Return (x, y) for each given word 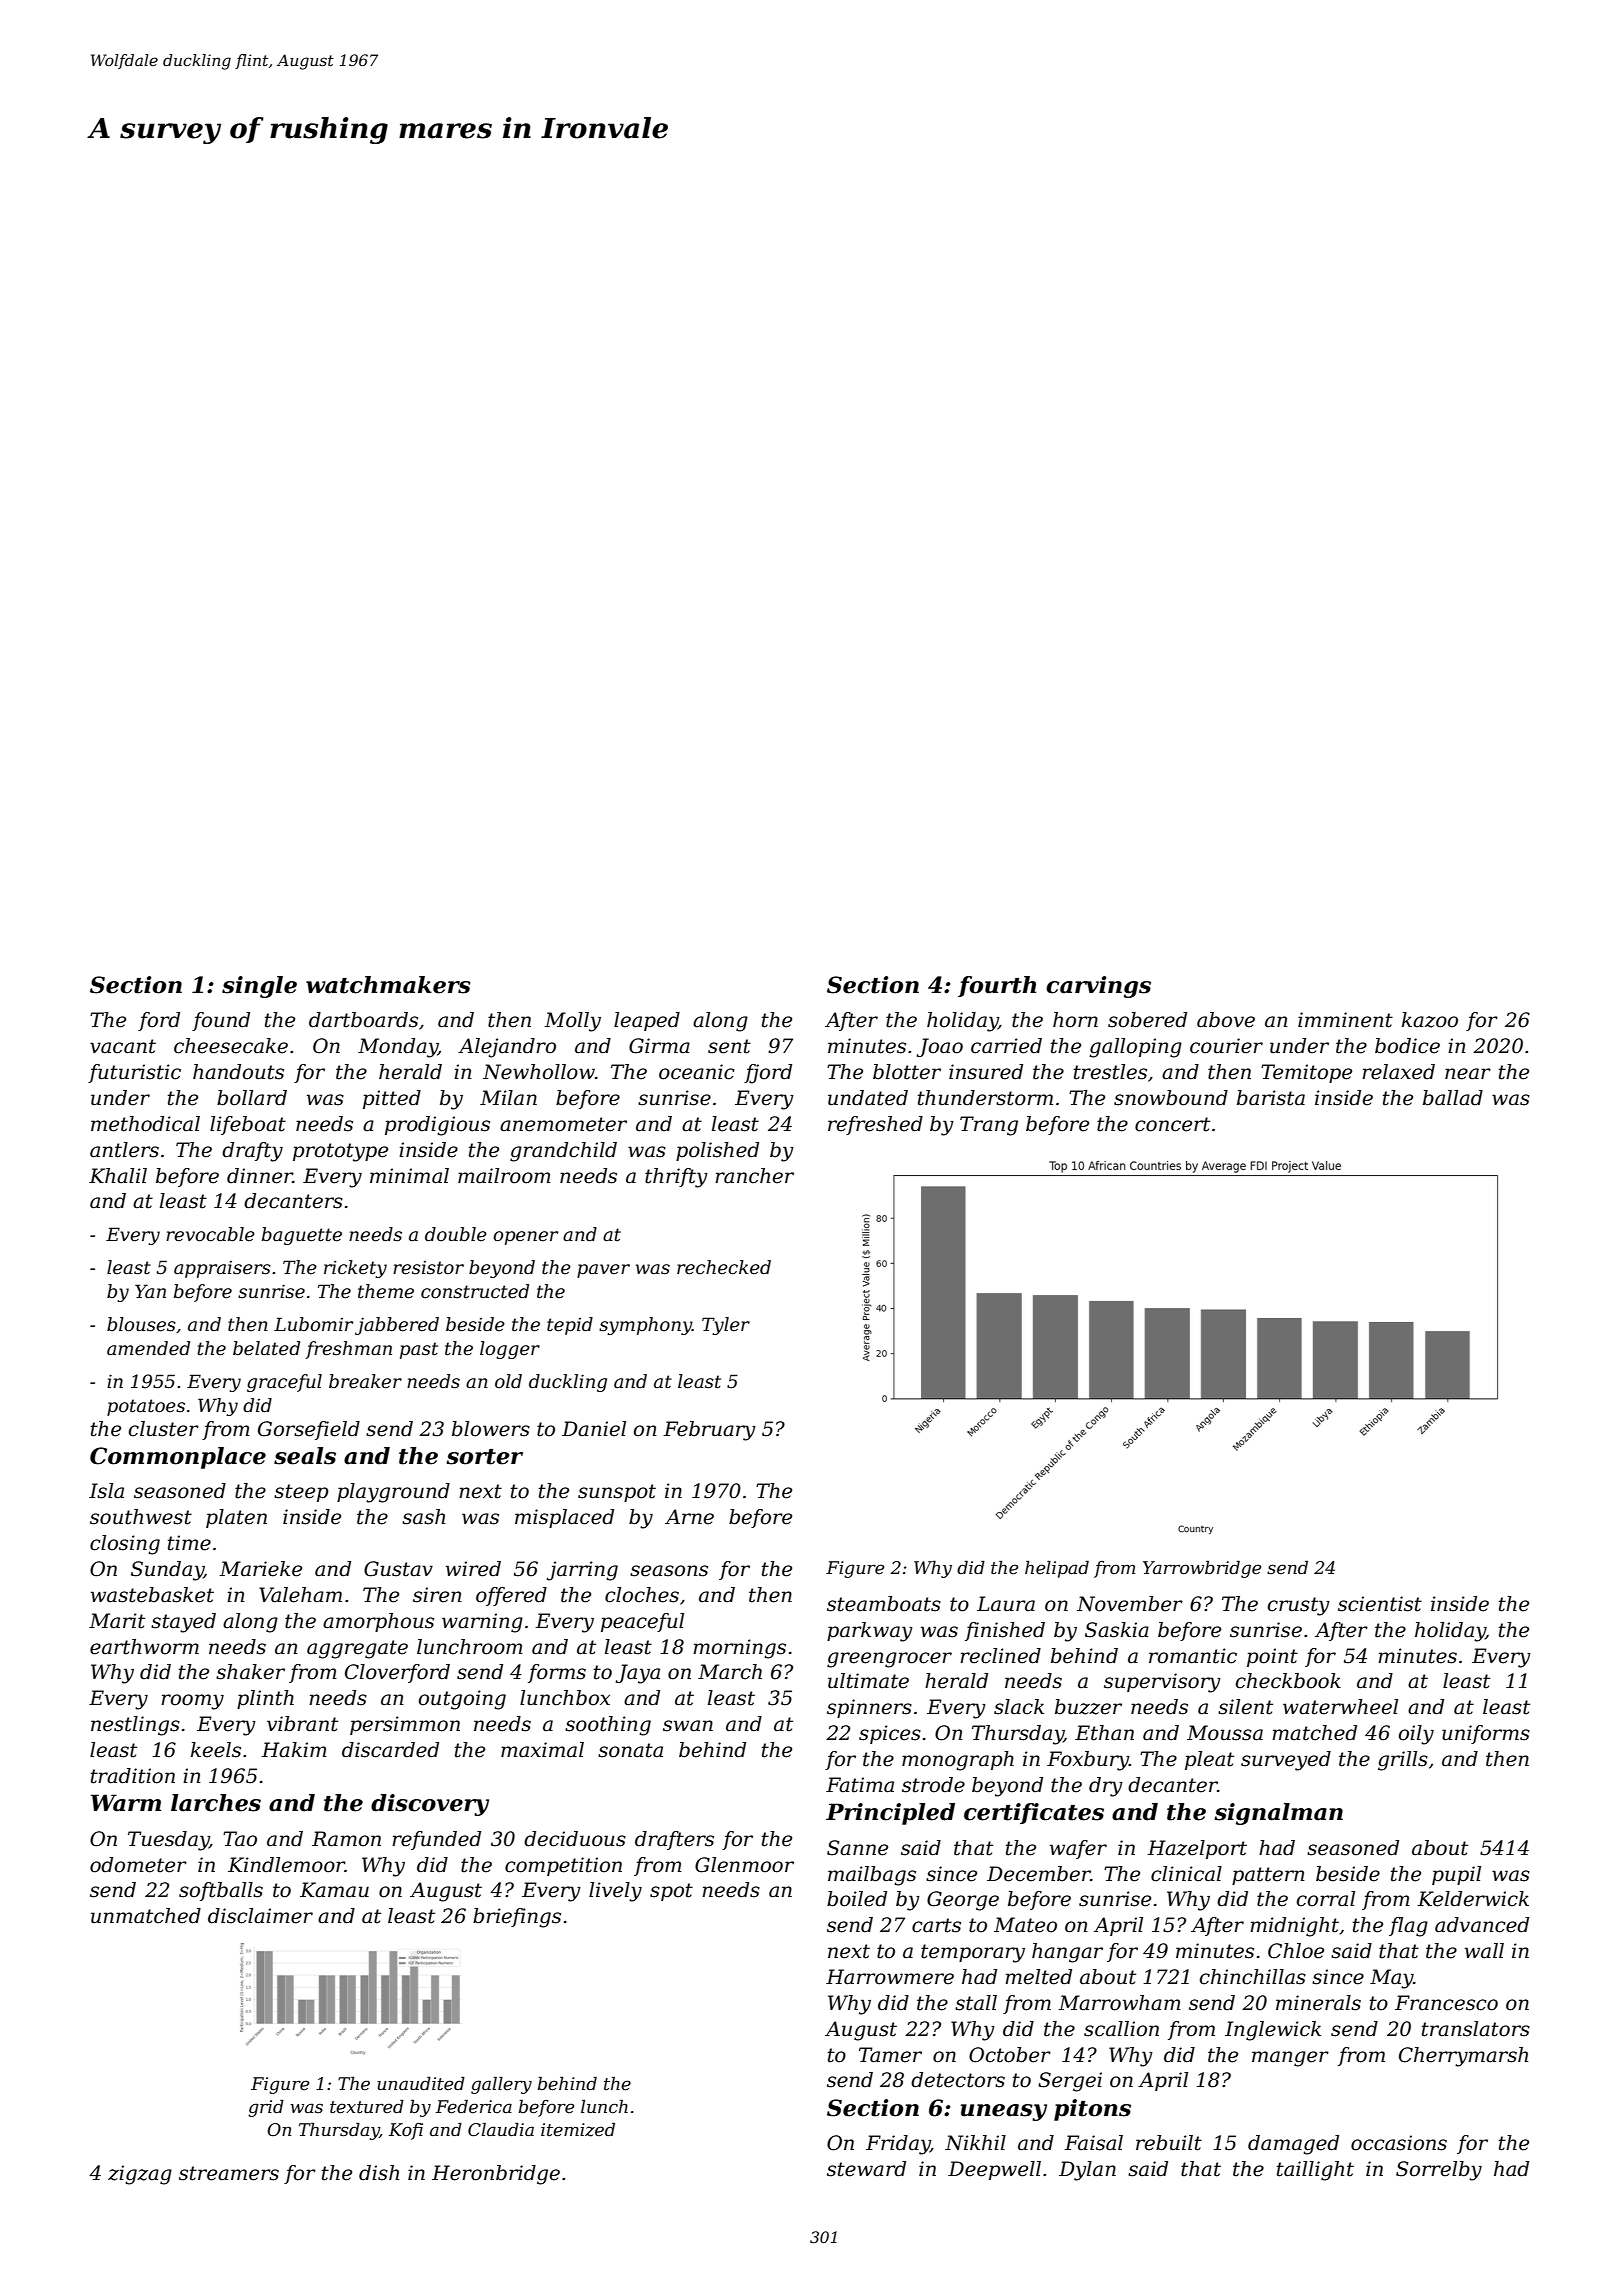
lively (615, 1892)
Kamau (334, 1890)
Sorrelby (1439, 2171)
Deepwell (994, 2170)
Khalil (118, 1176)
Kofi (406, 2131)
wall (1484, 1951)
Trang (989, 1126)
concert (1172, 1124)
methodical (145, 1124)
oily (1416, 1735)
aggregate (357, 1649)
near (1468, 1074)
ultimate (868, 1681)
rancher (754, 1176)
